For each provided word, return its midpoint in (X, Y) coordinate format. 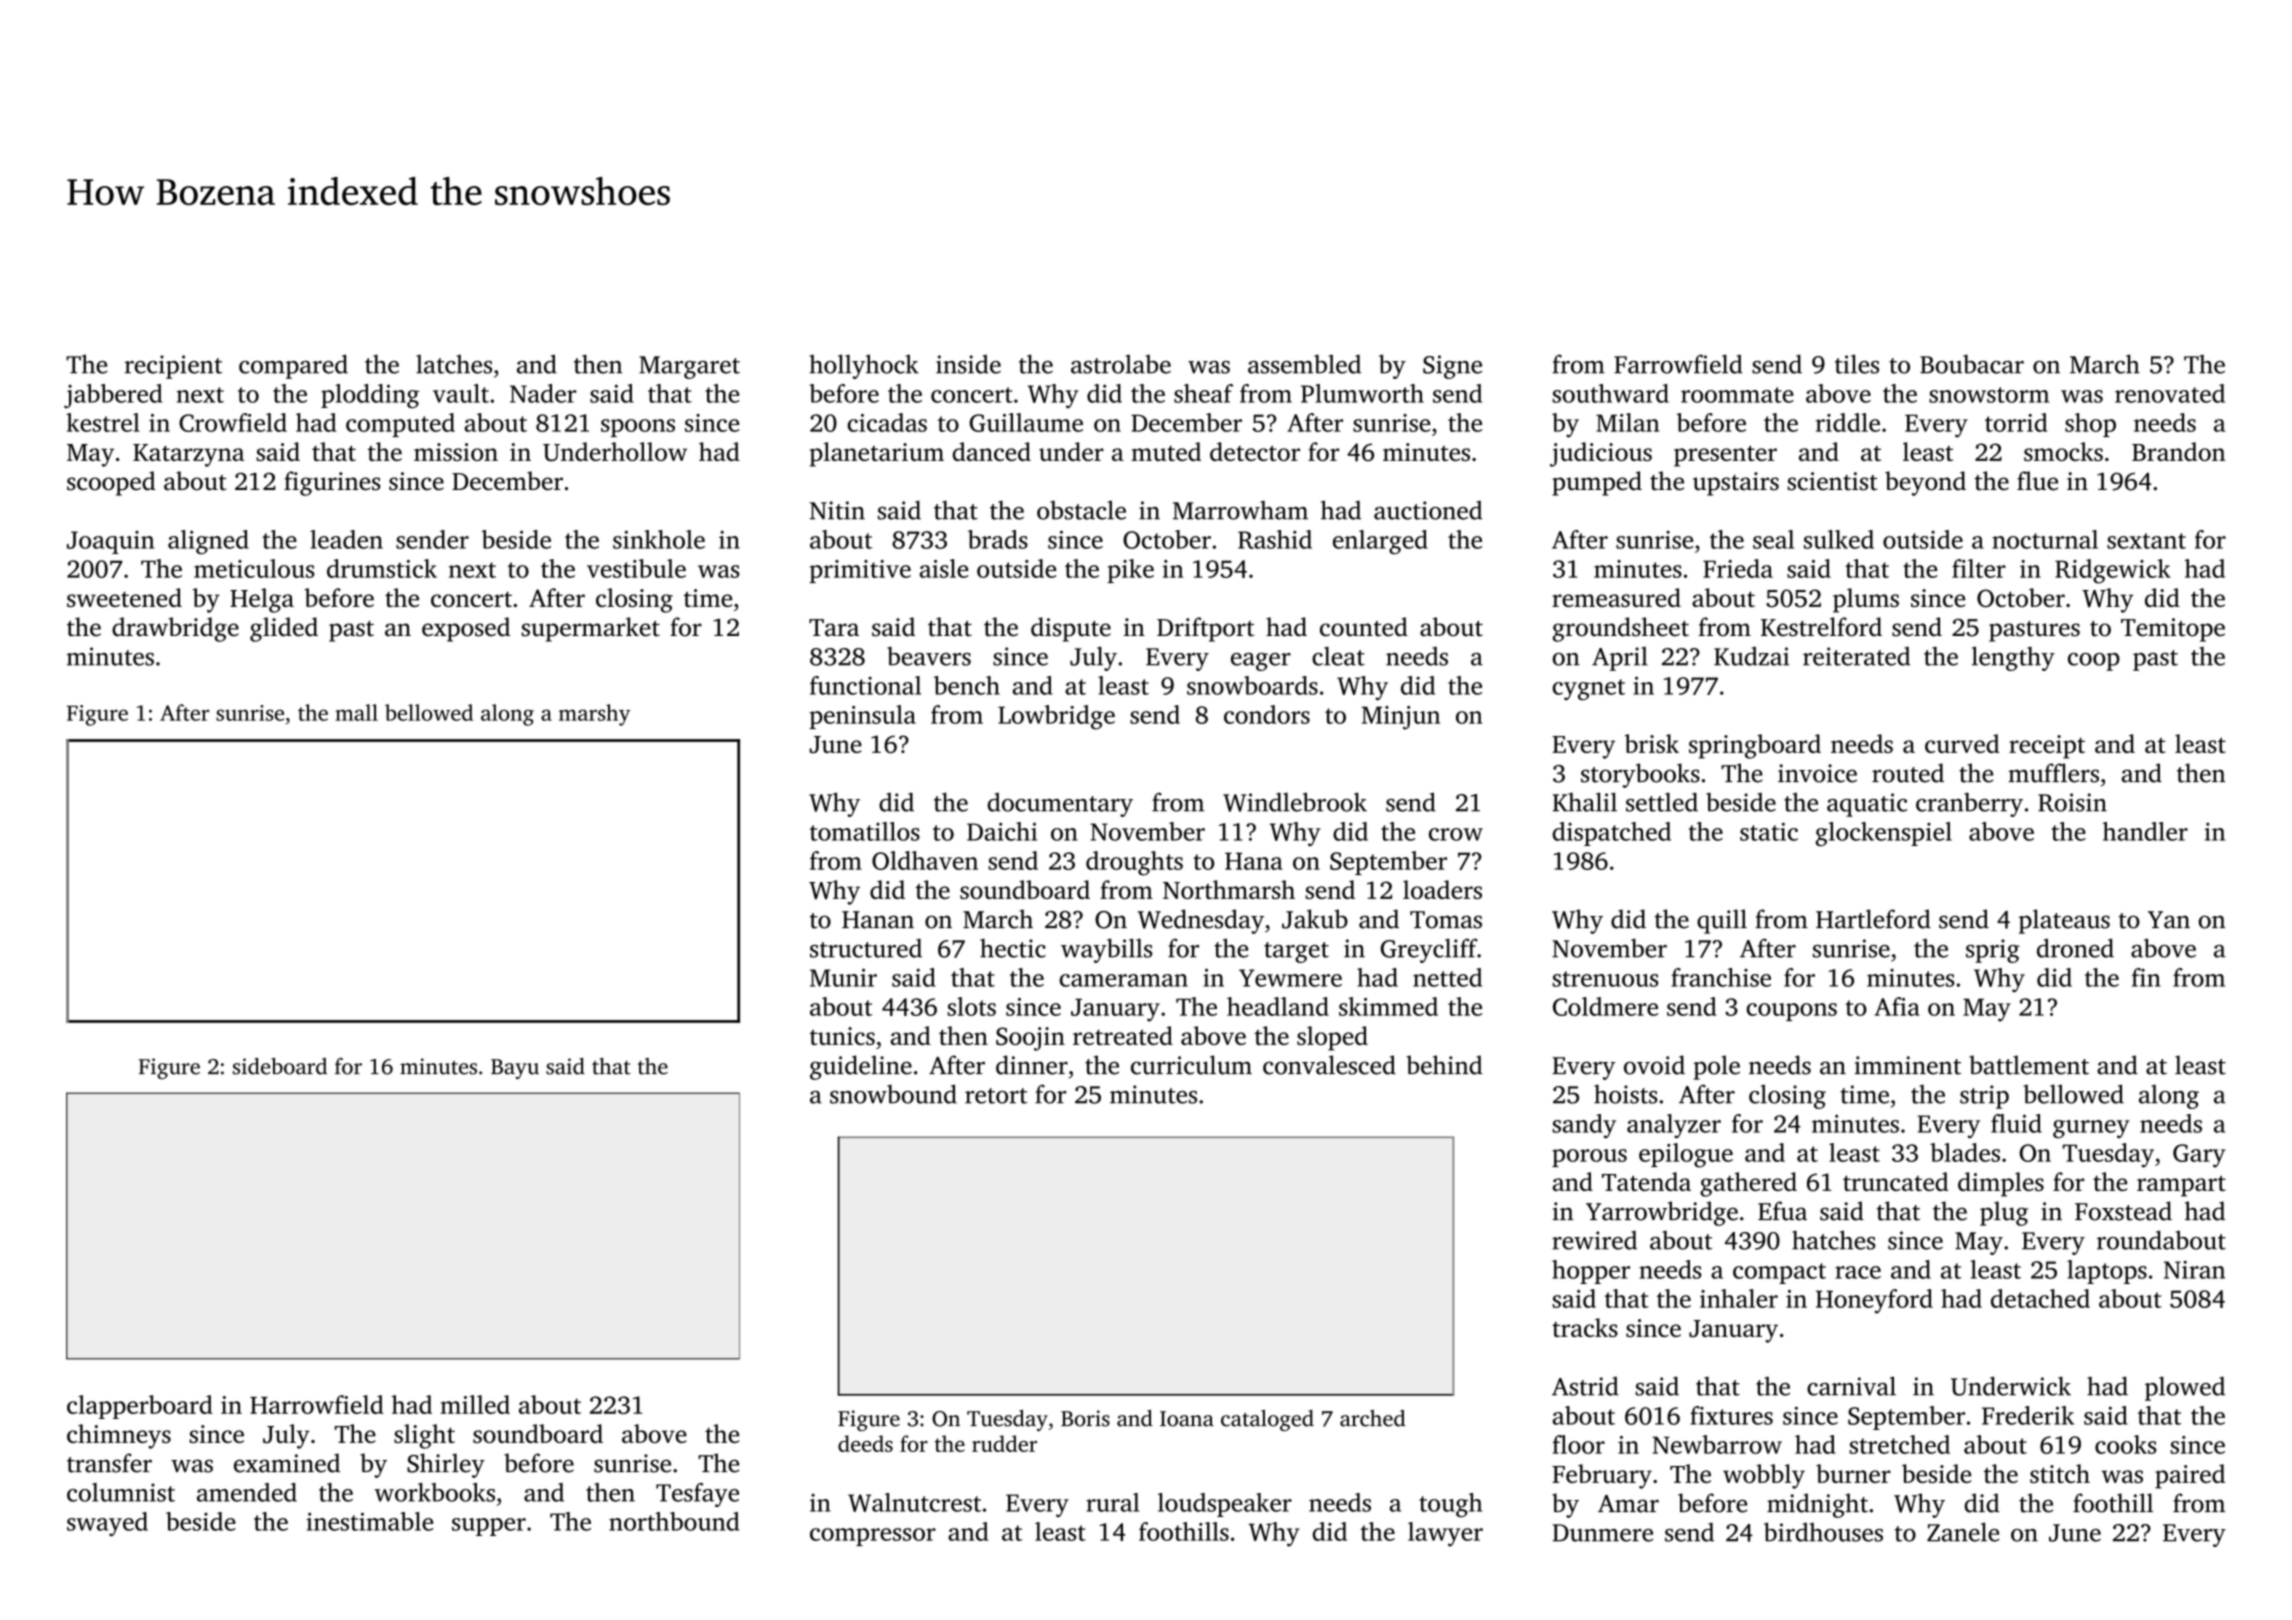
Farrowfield (1678, 364)
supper (489, 1527)
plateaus (2064, 921)
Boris (1085, 1418)
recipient (173, 367)
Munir (843, 977)
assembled (1304, 364)
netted (1447, 977)
